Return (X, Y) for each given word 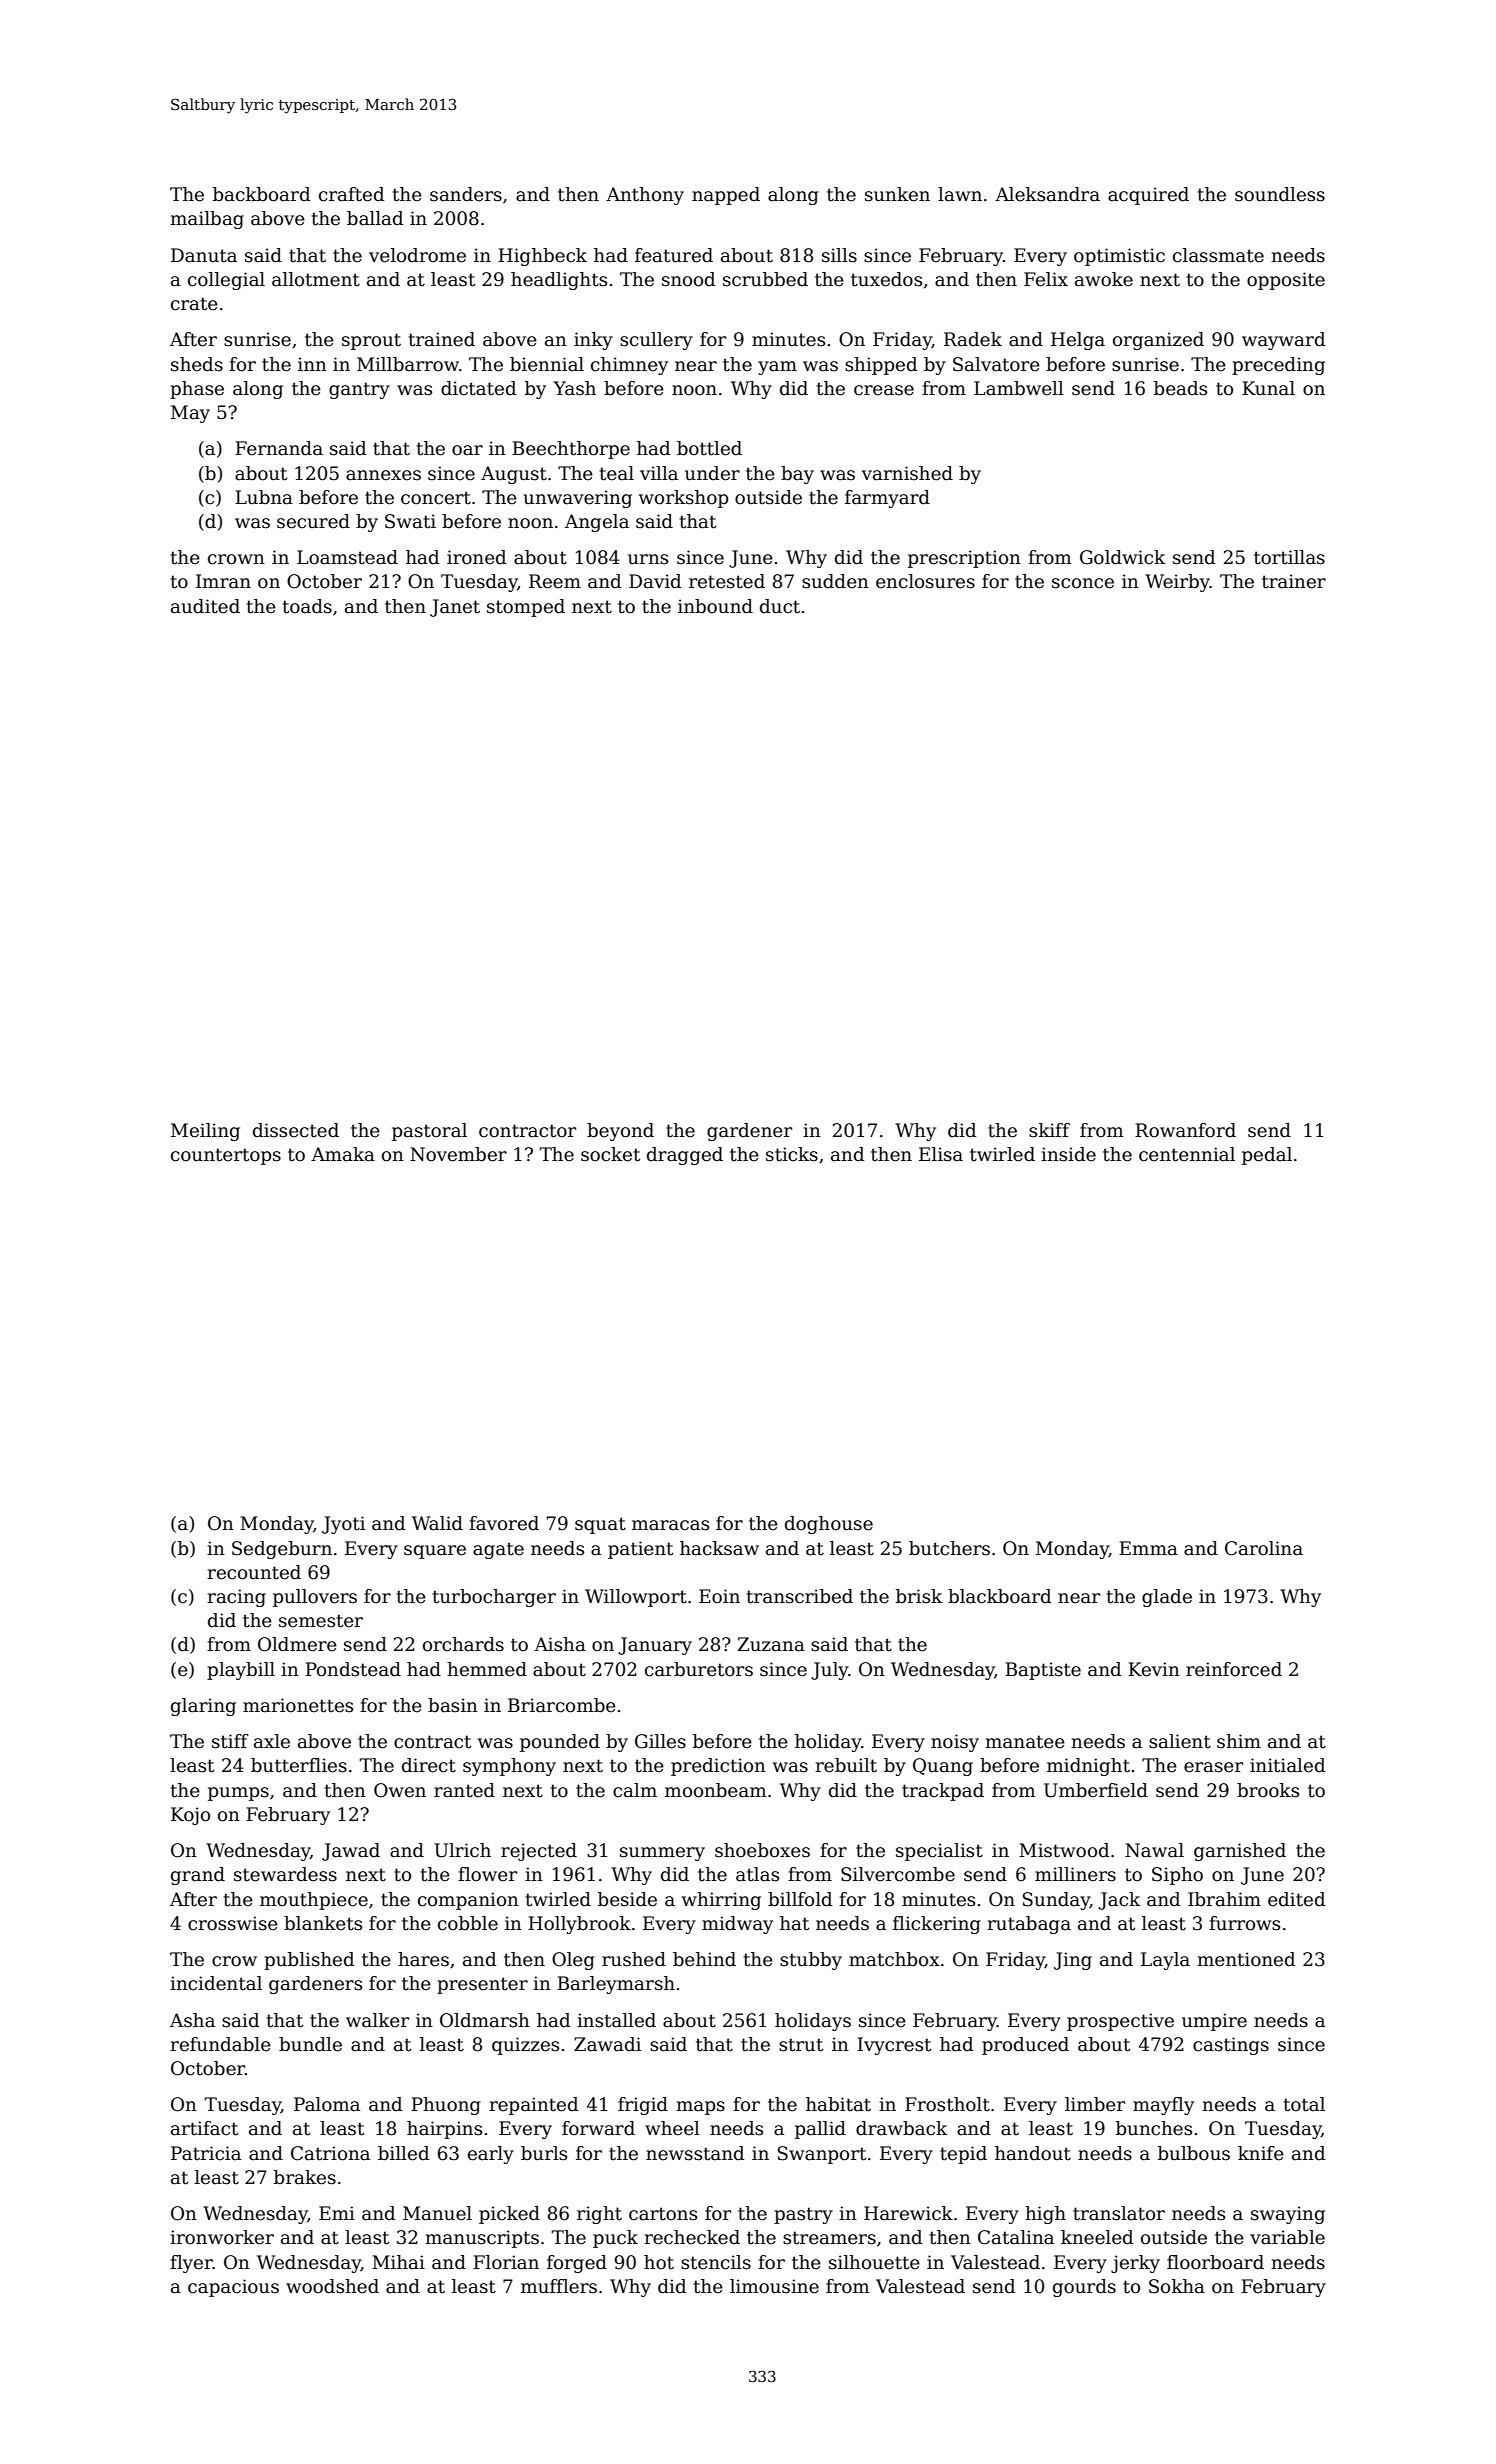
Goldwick (1123, 557)
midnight (1088, 1767)
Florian (506, 2262)
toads (307, 606)
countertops (226, 1156)
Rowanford (1185, 1130)
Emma (1148, 1548)
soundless (1280, 194)
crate (194, 304)
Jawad (351, 1852)
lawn (960, 194)
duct (780, 606)
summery (662, 1854)
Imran (223, 581)
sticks (792, 1154)
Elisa (941, 1154)
